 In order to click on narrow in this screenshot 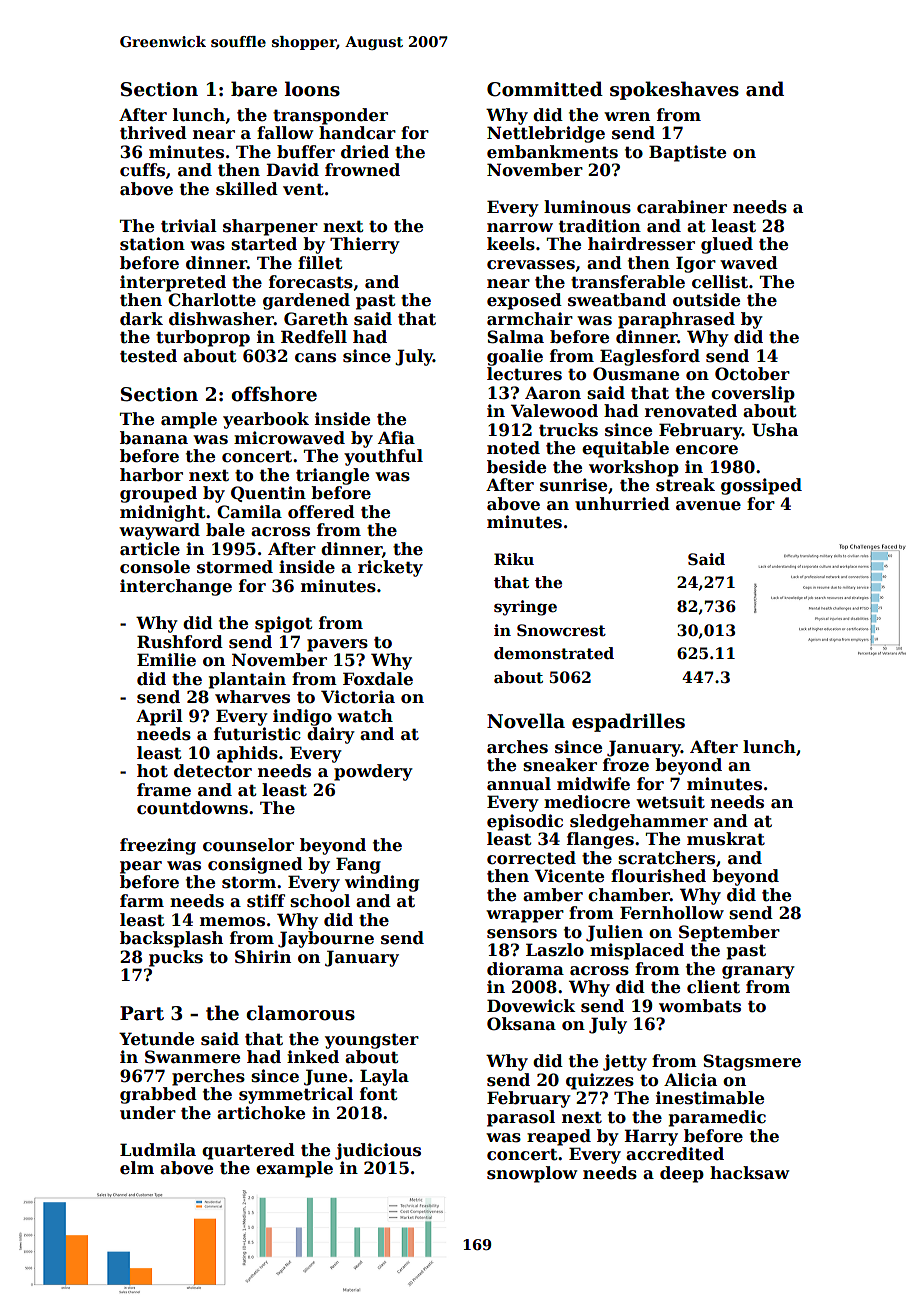, I will do `click(520, 228)`.
